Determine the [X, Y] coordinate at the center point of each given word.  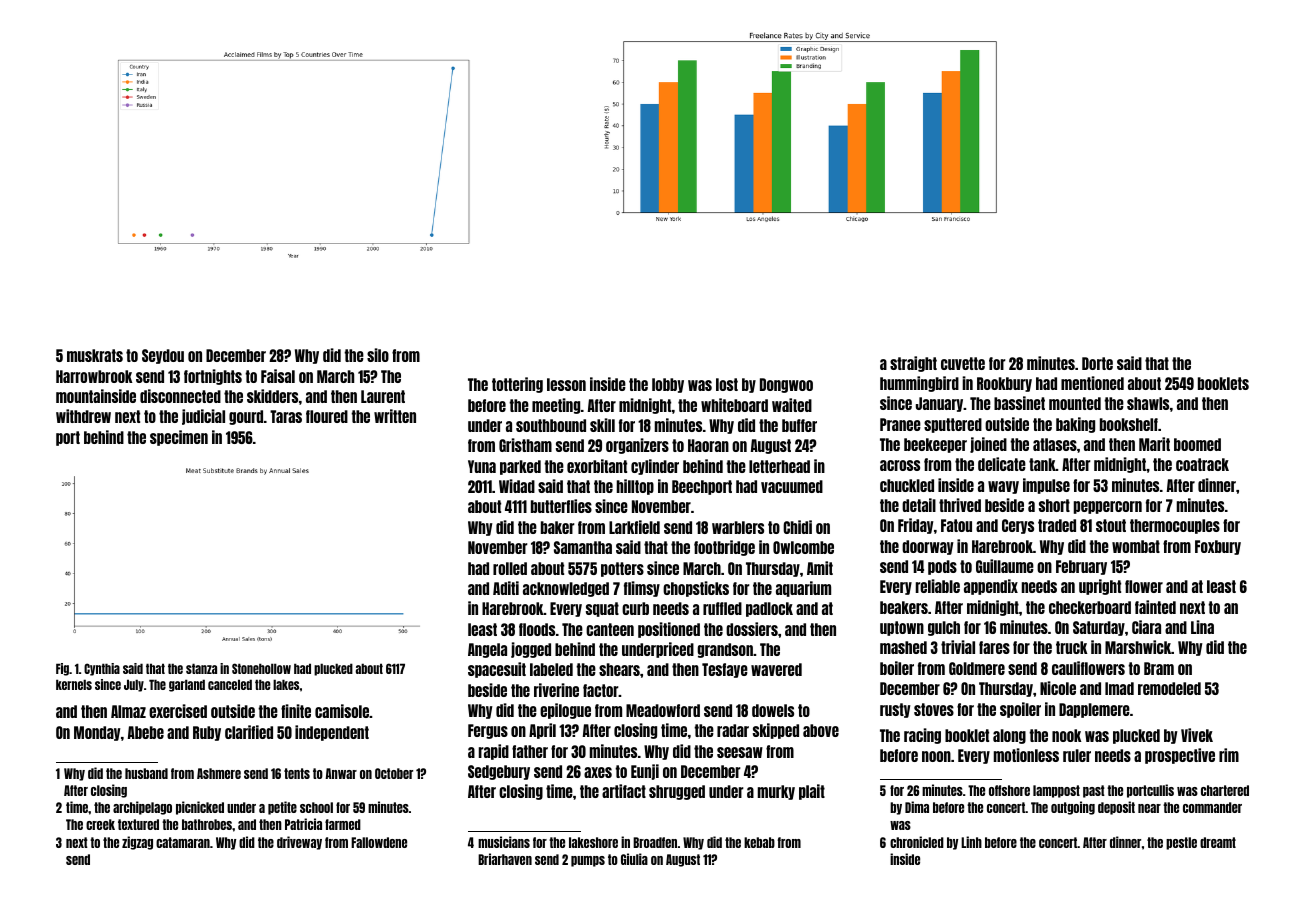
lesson [566, 384]
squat [602, 609]
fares [994, 647]
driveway [299, 843]
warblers [738, 527]
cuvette [963, 363]
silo [378, 355]
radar [733, 730]
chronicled [917, 842]
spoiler [1020, 710]
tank [1042, 464]
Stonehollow [261, 668]
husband [146, 773]
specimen [179, 438]
